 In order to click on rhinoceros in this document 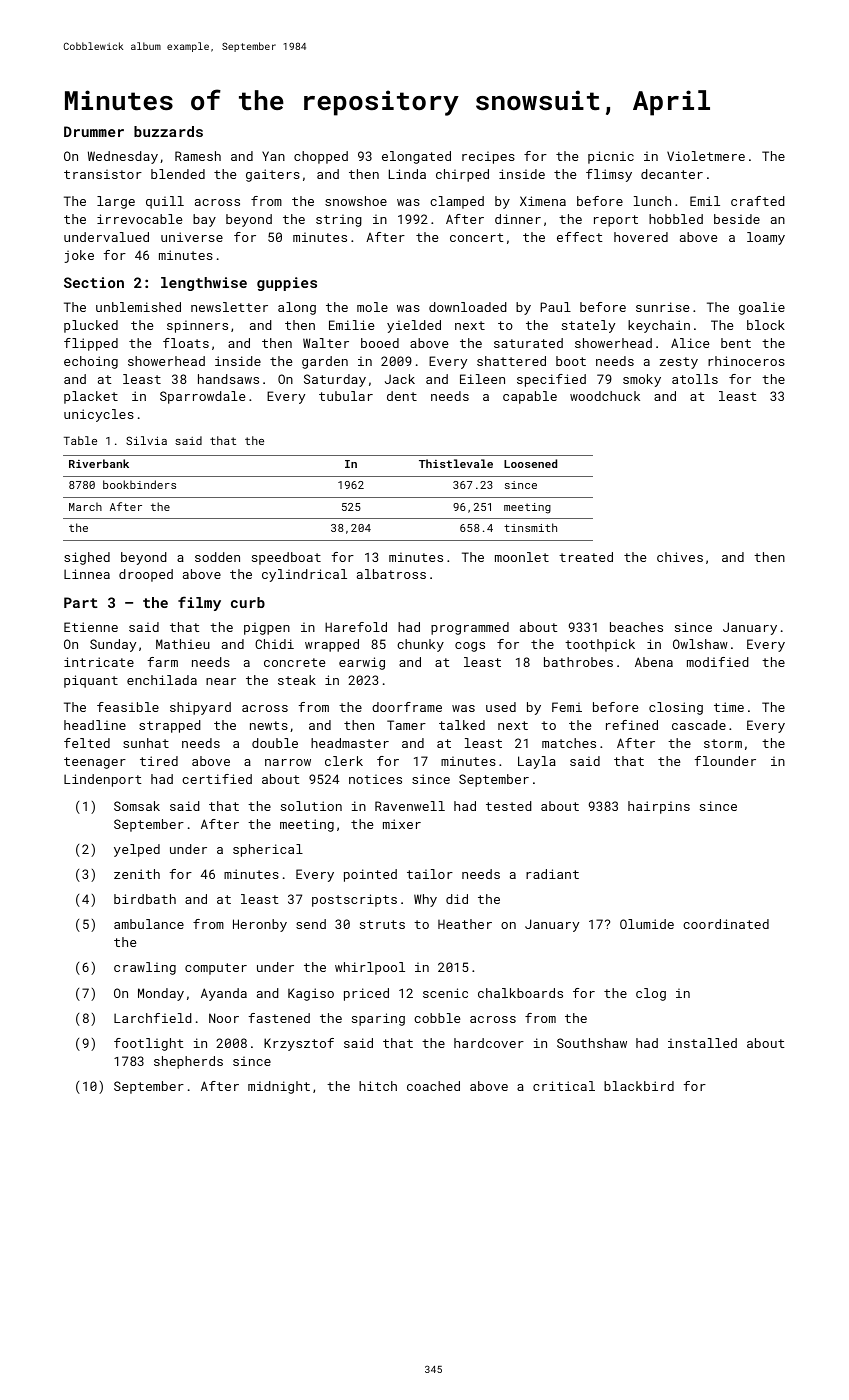, I will do `click(746, 361)`.
